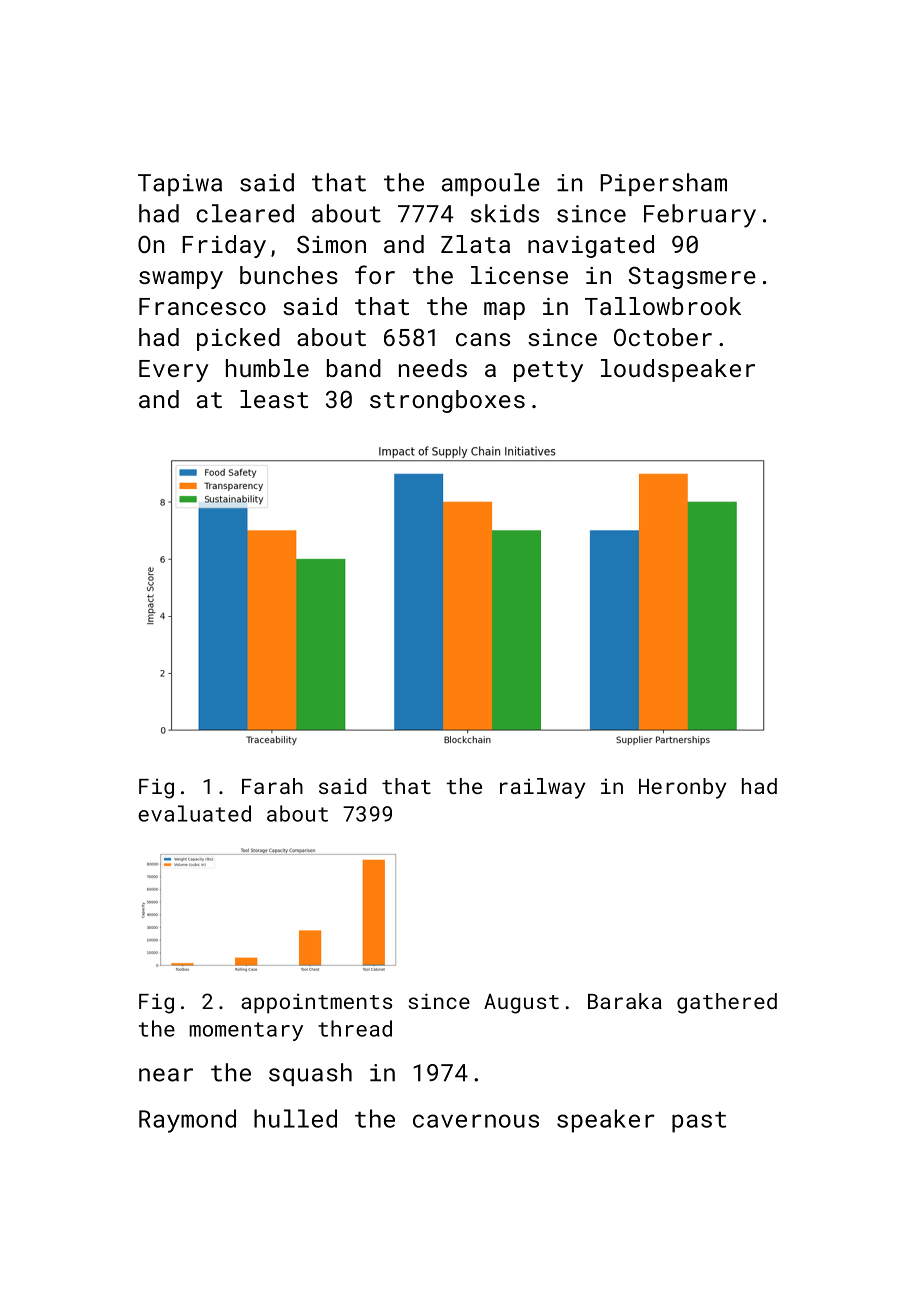  I want to click on map, so click(504, 311).
